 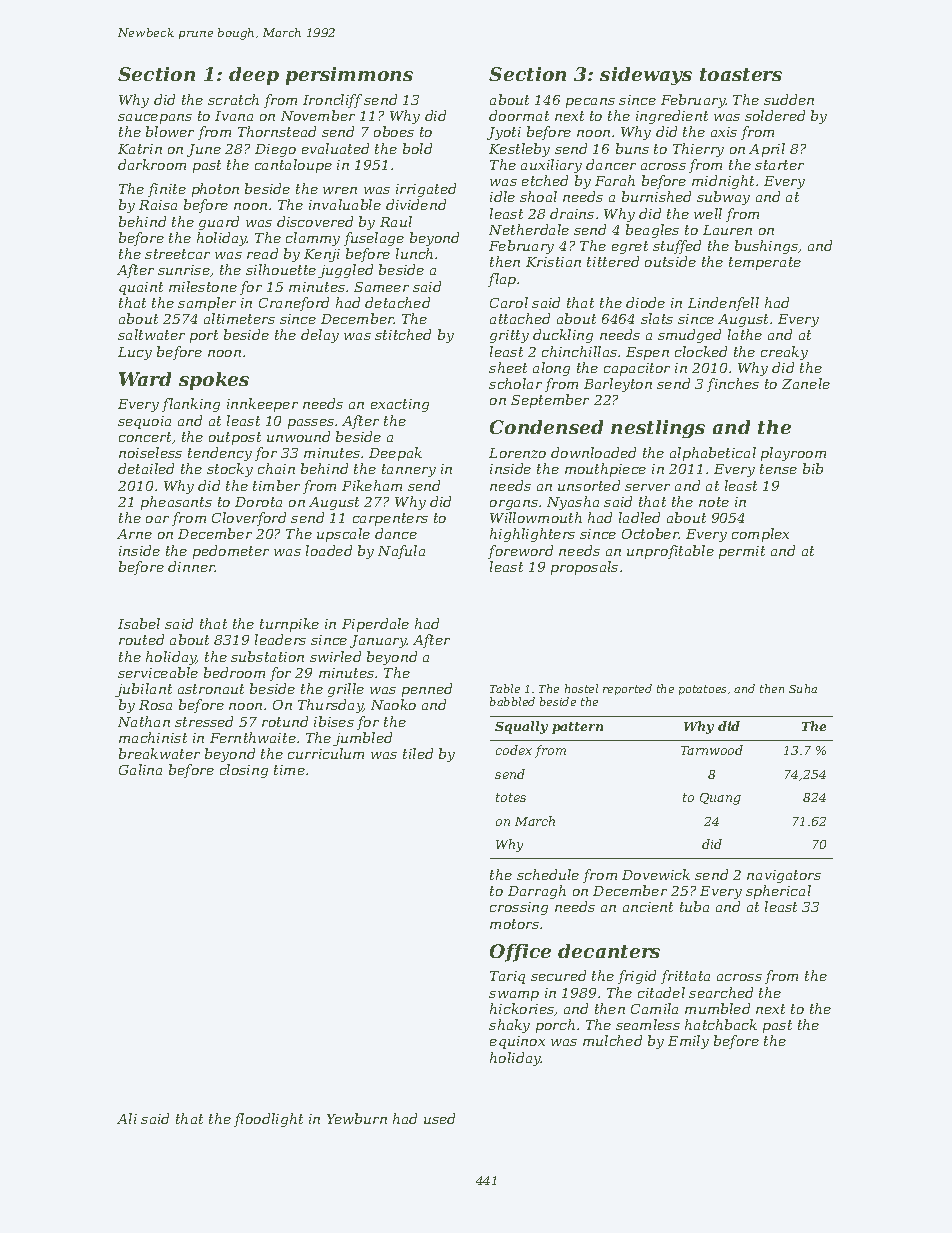 I want to click on Emily, so click(x=688, y=1042).
